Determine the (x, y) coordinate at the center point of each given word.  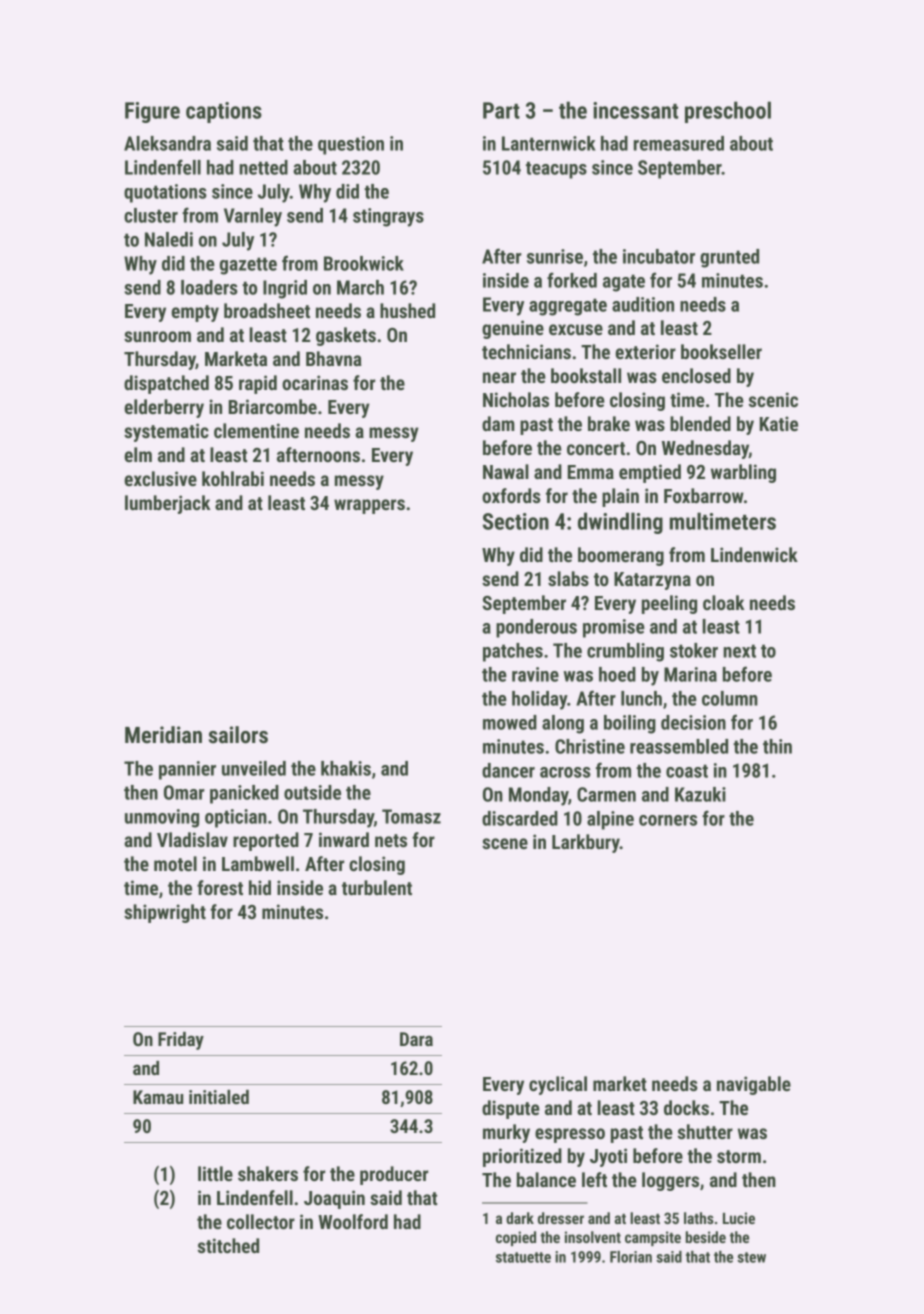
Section (516, 521)
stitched (228, 1245)
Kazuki (700, 794)
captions (224, 112)
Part (501, 110)
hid (260, 887)
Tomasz (411, 816)
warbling (743, 473)
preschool (728, 112)
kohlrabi (233, 478)
